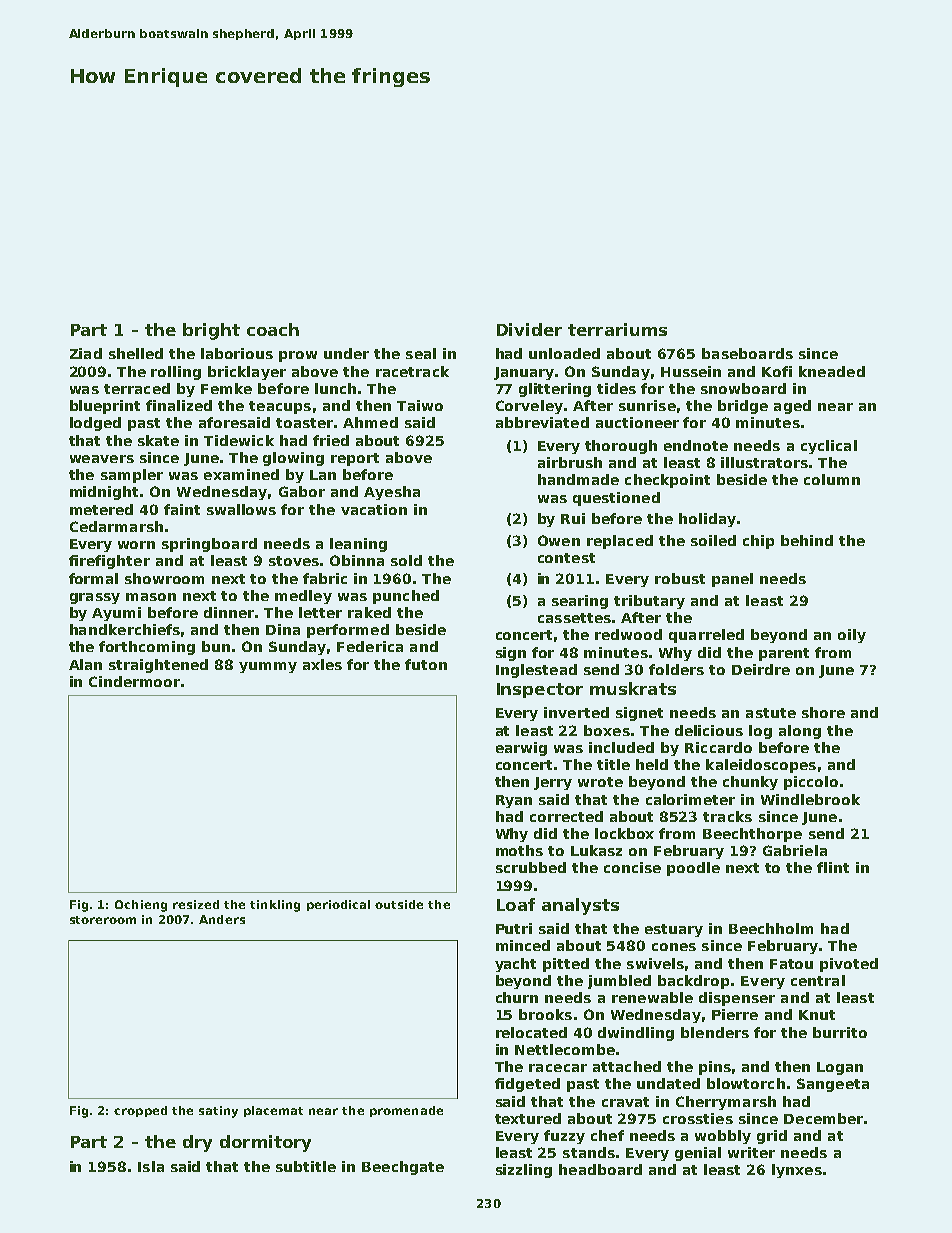 This image has height=1233, width=952. Describe the element at coordinates (732, 580) in the image. I see `panel` at that location.
